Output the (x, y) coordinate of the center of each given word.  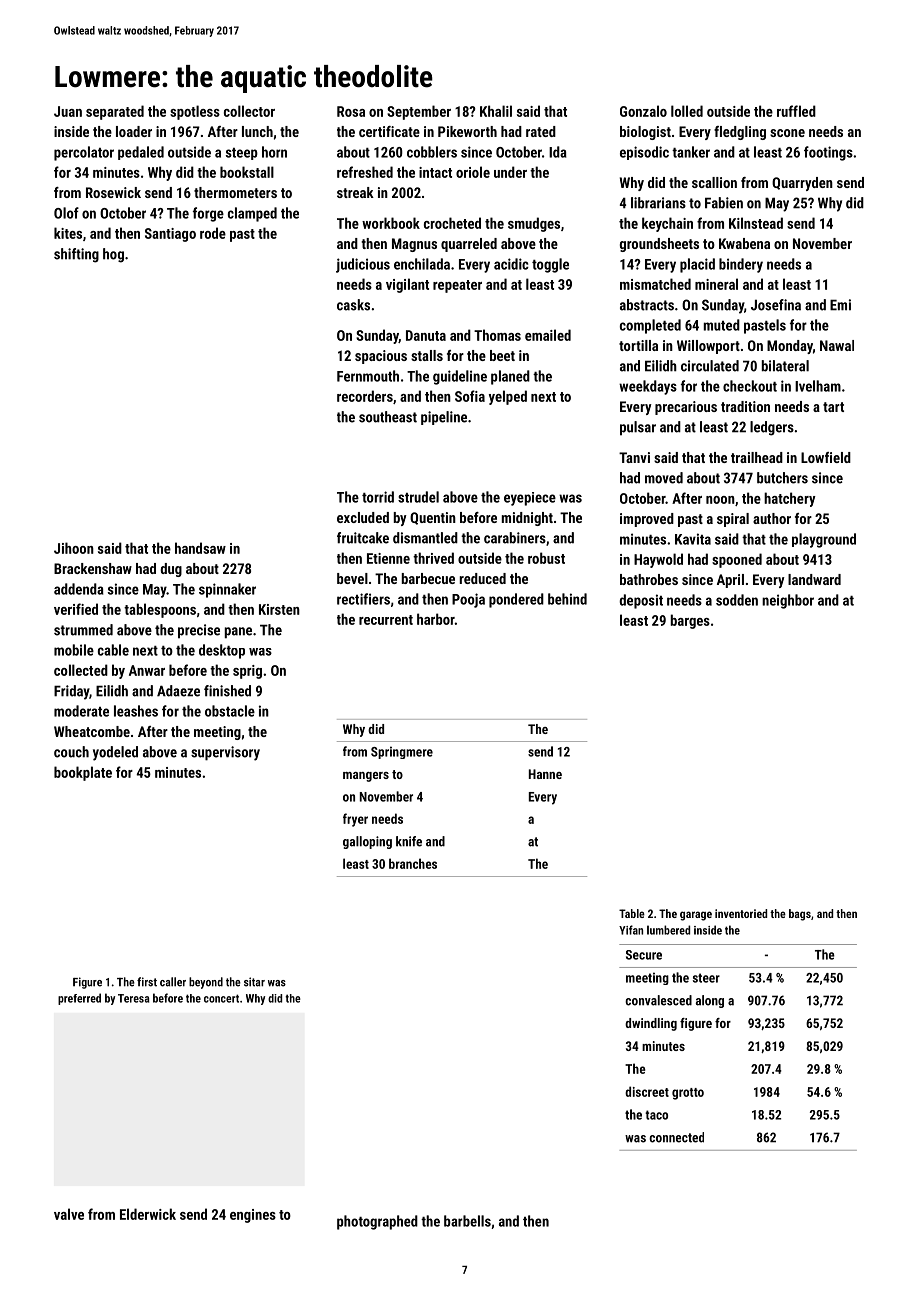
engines (253, 1216)
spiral (733, 520)
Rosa (351, 111)
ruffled (796, 111)
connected (676, 1137)
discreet (647, 1091)
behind (567, 599)
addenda (79, 589)
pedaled (141, 153)
